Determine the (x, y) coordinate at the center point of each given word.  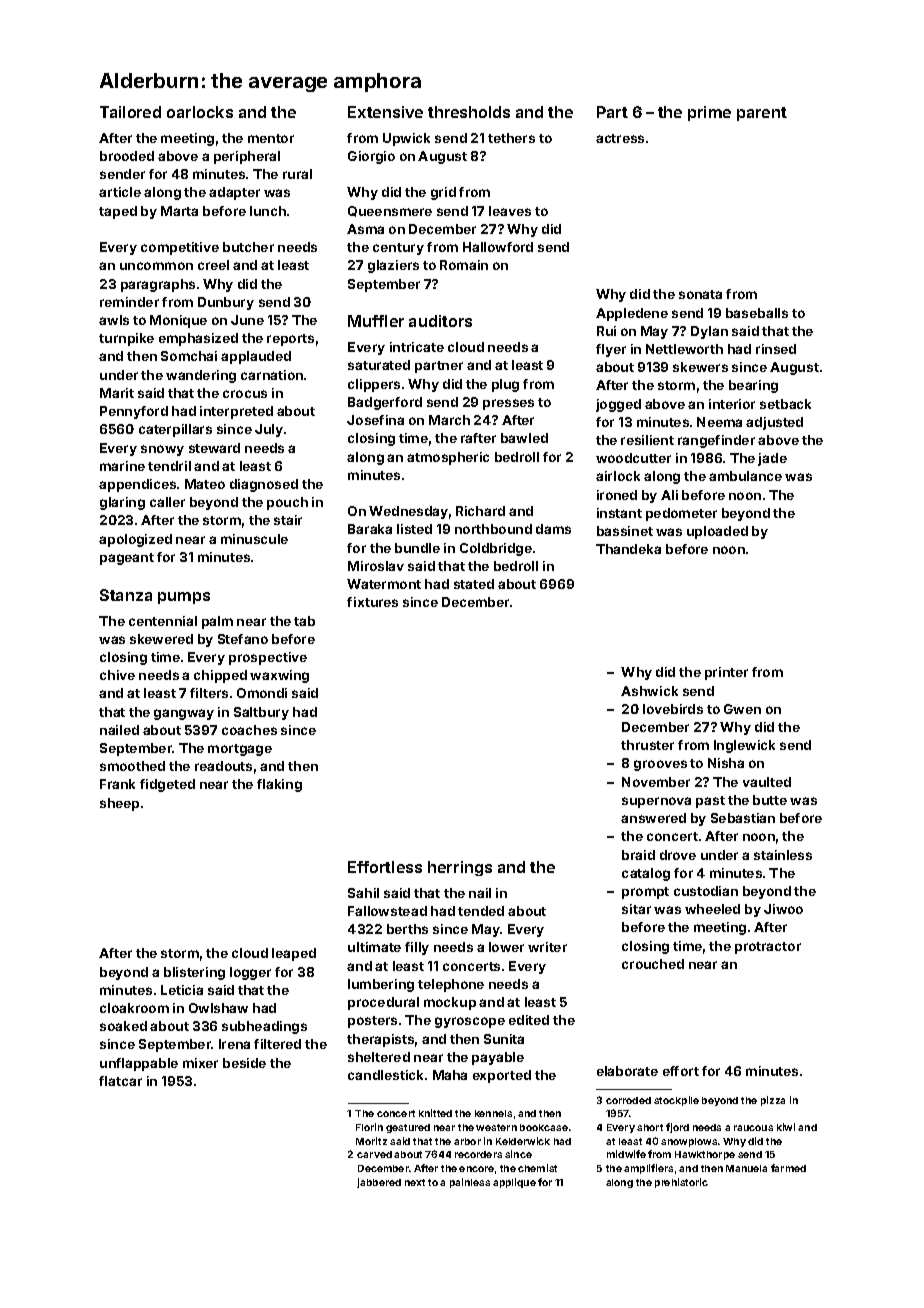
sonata (700, 294)
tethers (511, 138)
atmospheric (448, 458)
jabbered (379, 1183)
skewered (161, 639)
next (415, 1182)
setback (785, 404)
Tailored (130, 112)
